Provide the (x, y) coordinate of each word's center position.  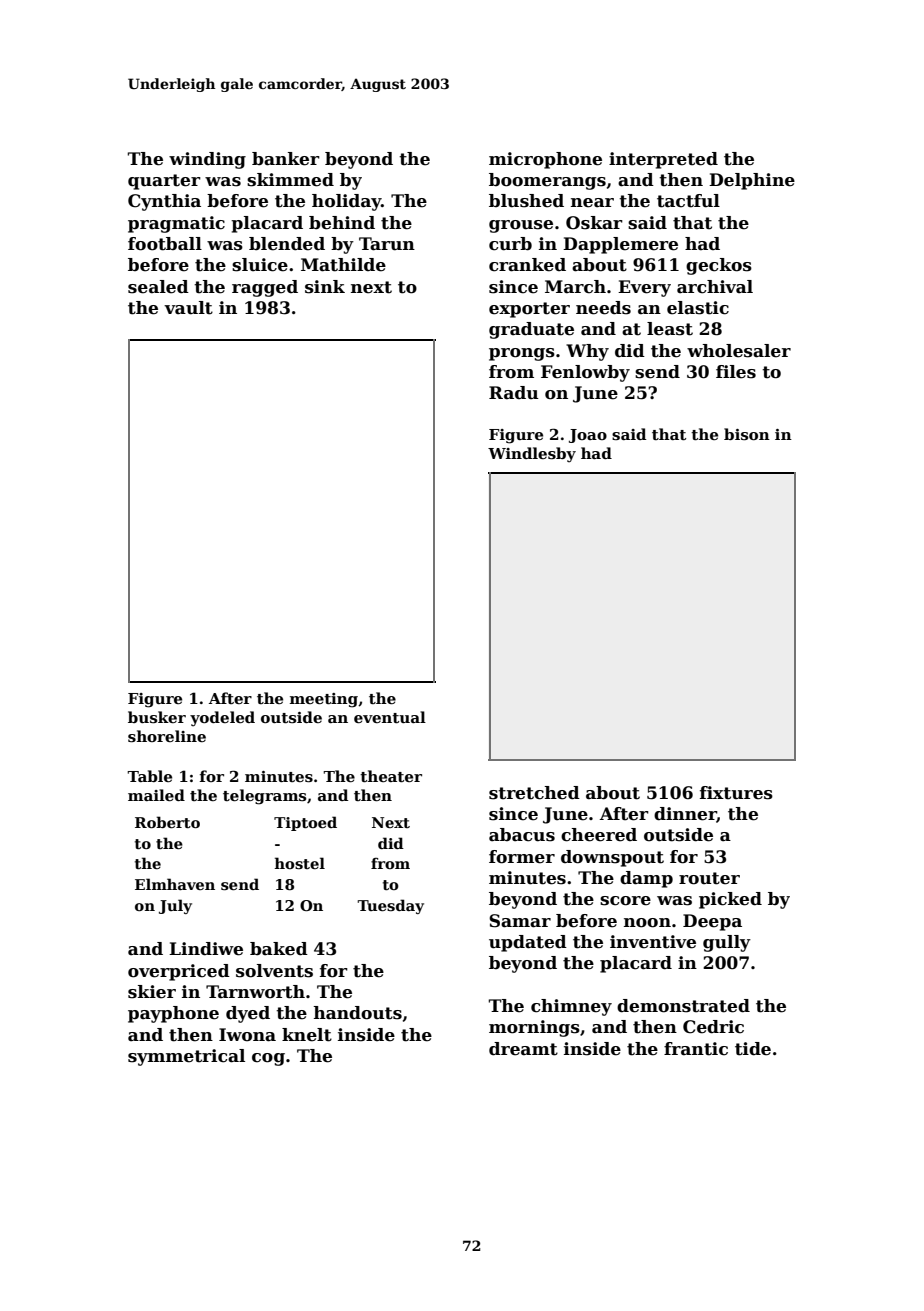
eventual (390, 717)
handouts (358, 1013)
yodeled (222, 719)
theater (391, 776)
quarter (164, 182)
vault (188, 308)
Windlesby (532, 455)
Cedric (713, 1027)
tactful (688, 201)
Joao (588, 436)
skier (152, 992)
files (736, 372)
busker (157, 717)
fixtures (736, 793)
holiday (346, 202)
